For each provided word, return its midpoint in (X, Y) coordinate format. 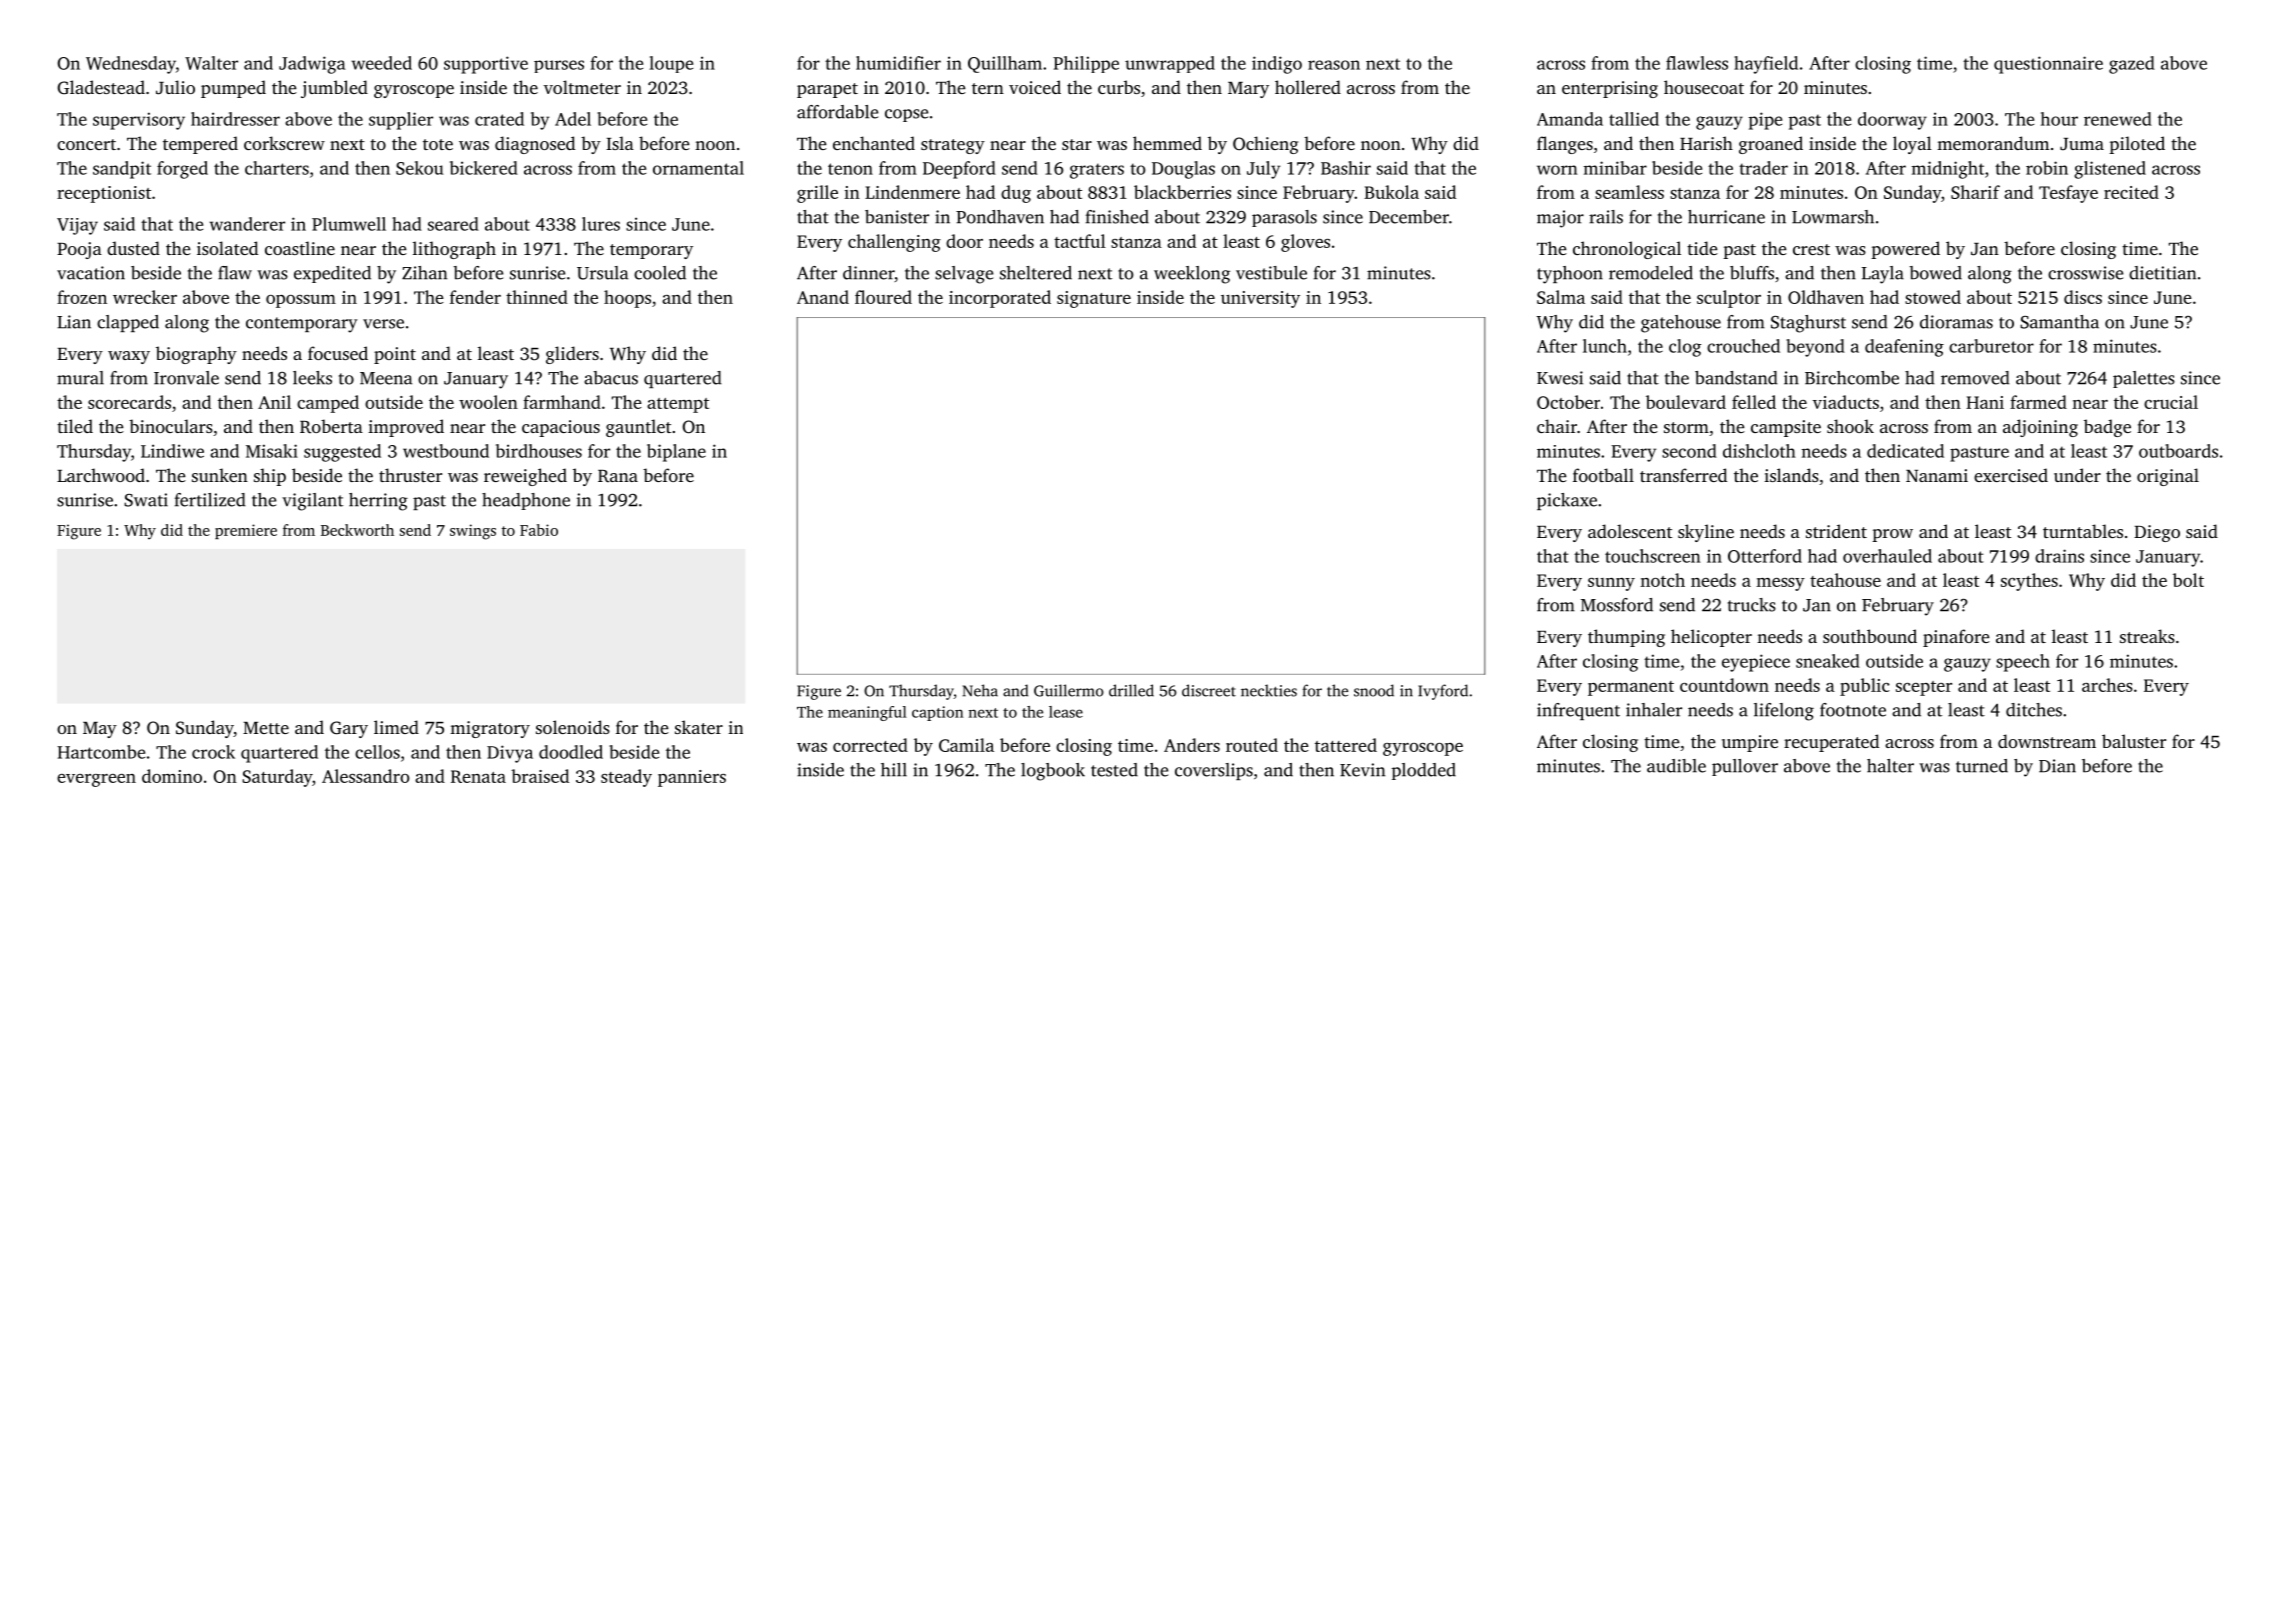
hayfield (1766, 65)
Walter (211, 63)
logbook (1053, 772)
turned (1982, 766)
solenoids (573, 727)
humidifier (898, 63)
